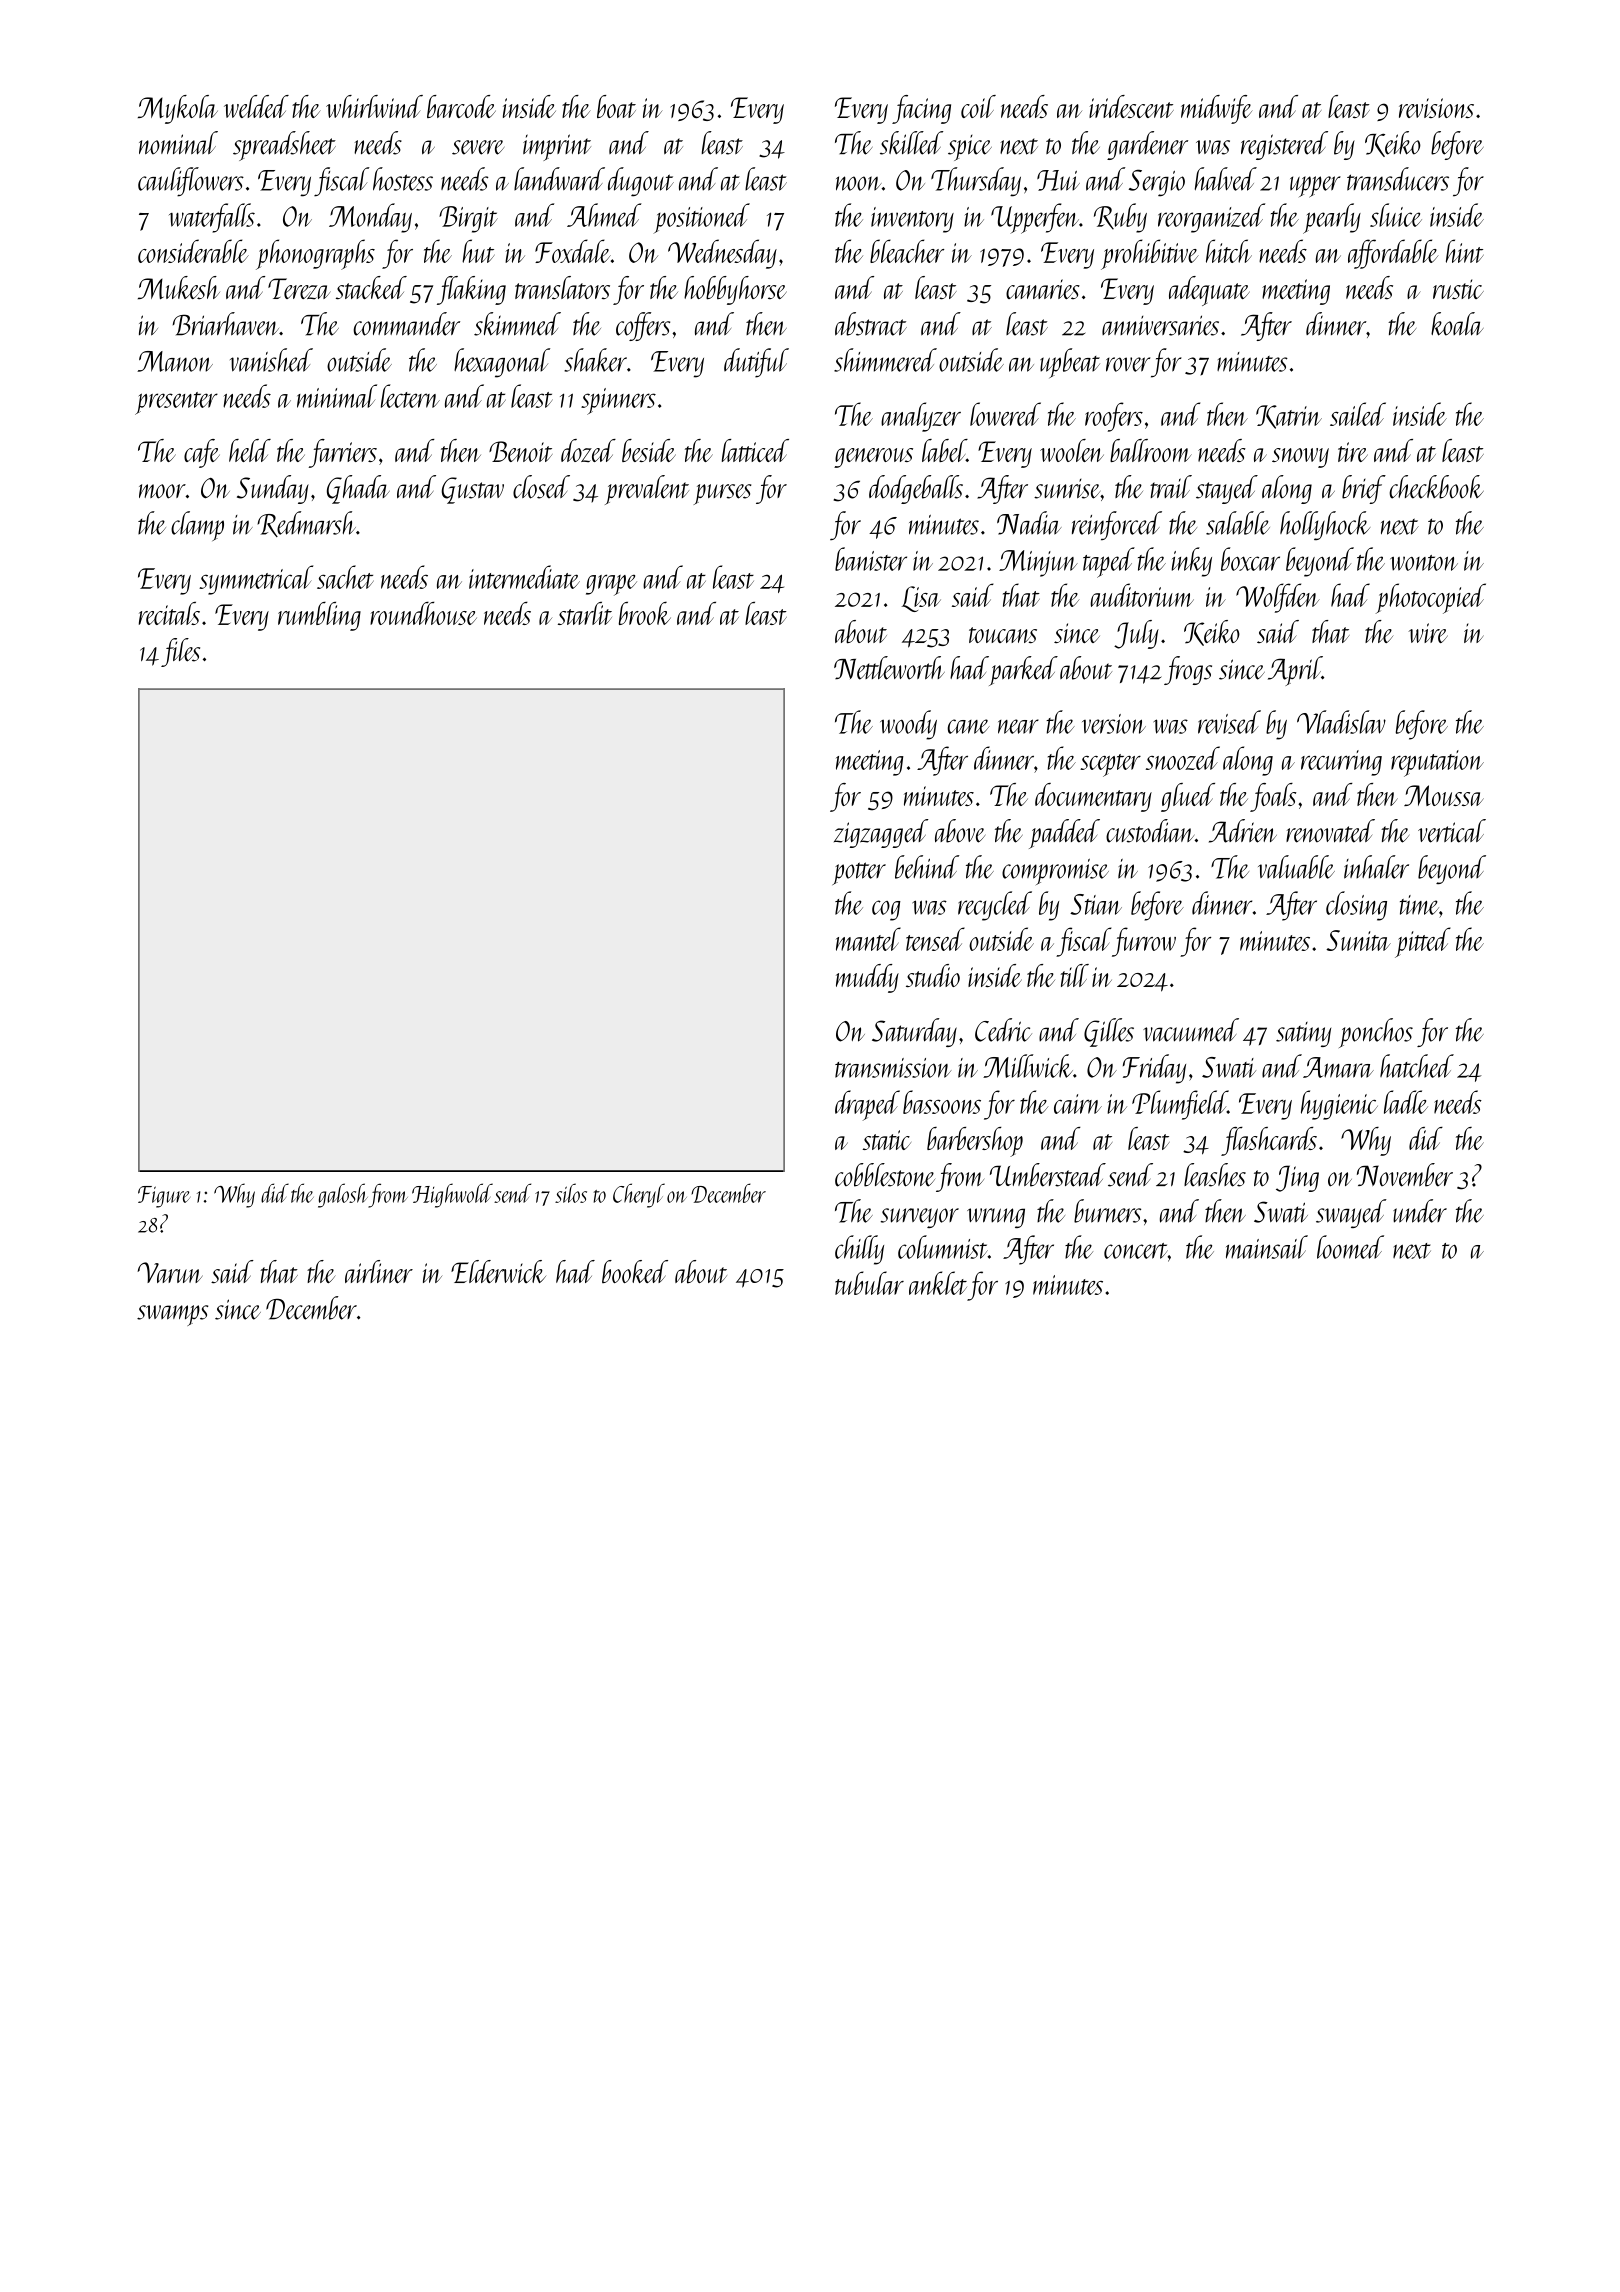 The height and width of the screenshot is (2292, 1620). What do you see at coordinates (1078, 1104) in the screenshot?
I see `cairn` at bounding box center [1078, 1104].
